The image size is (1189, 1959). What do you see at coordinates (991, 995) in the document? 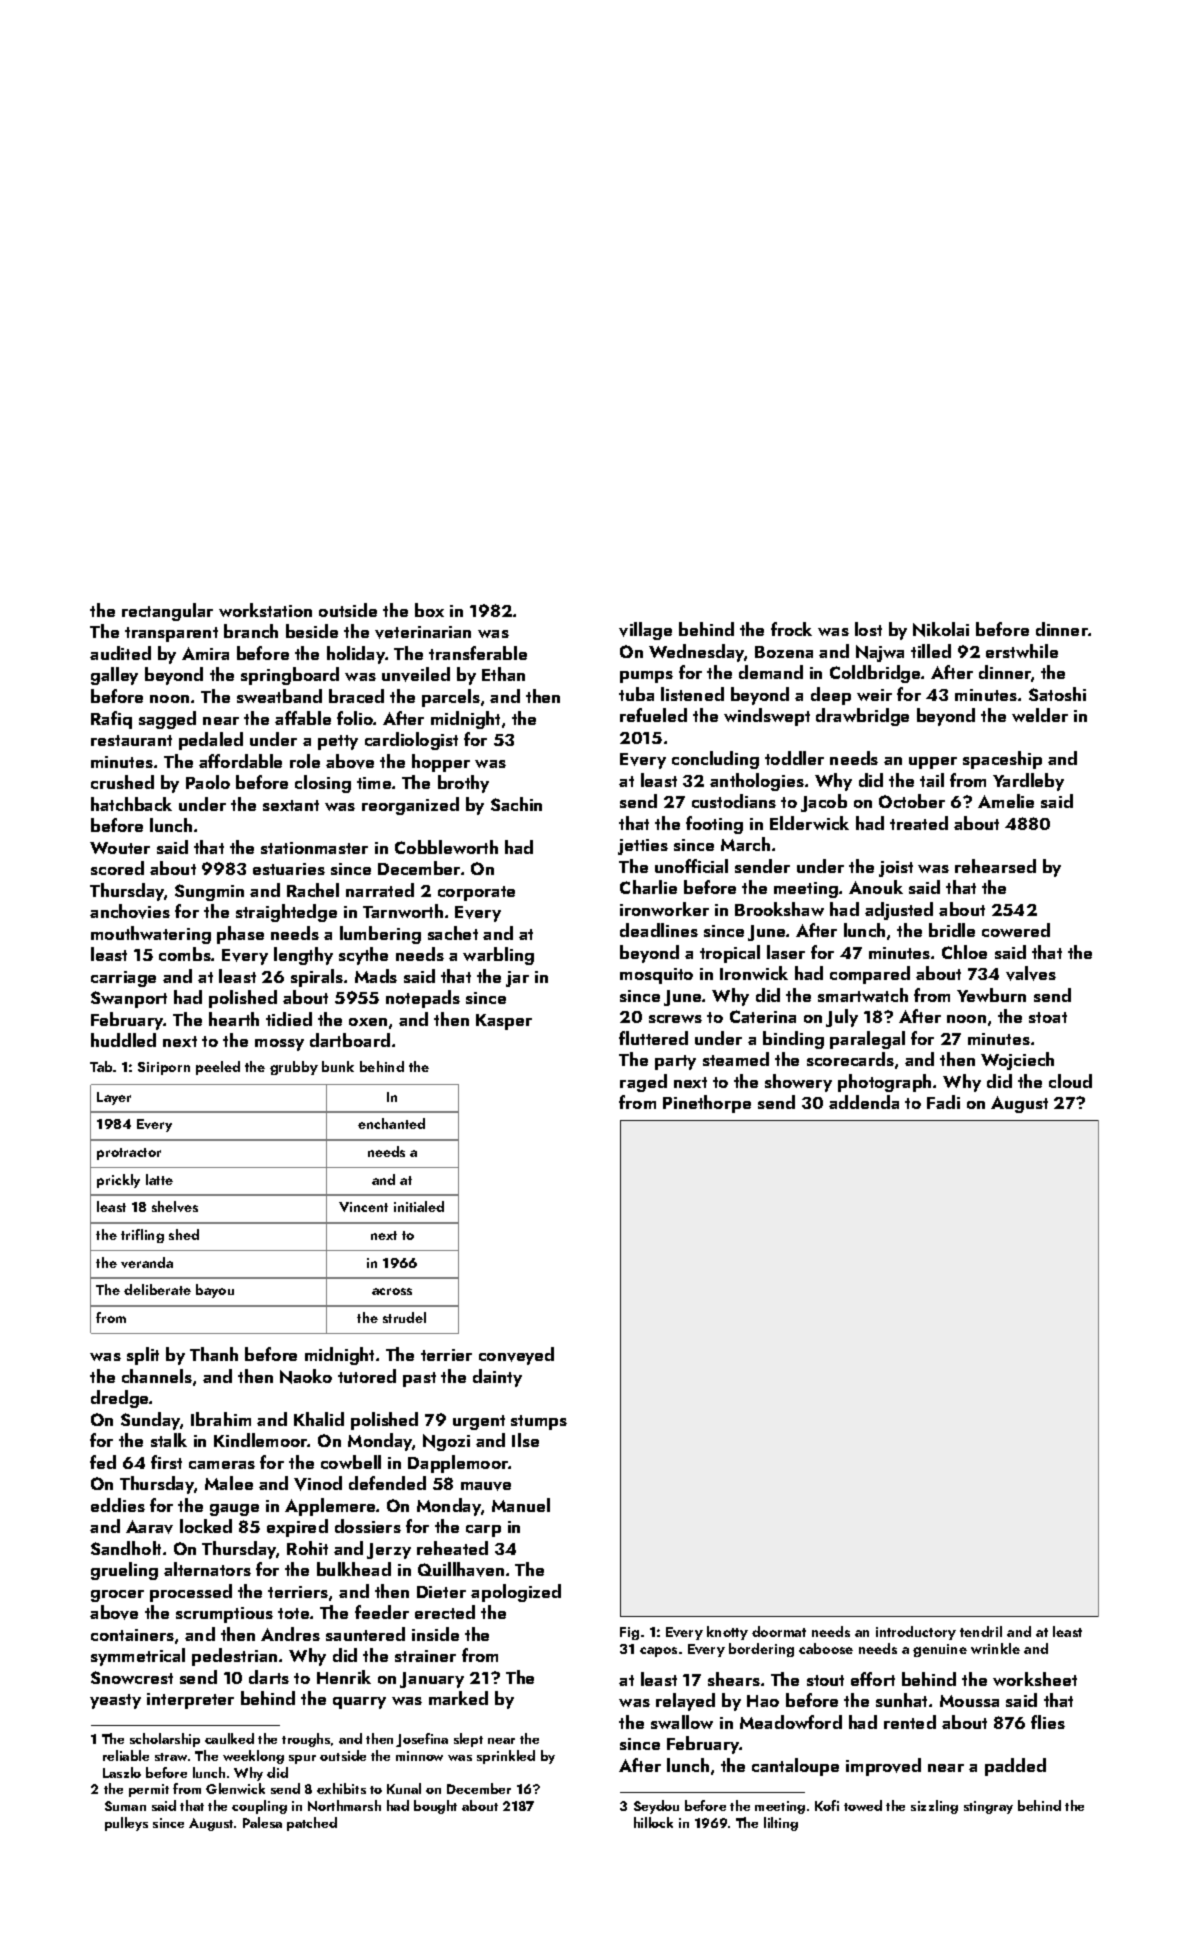
I see `Yewburn` at bounding box center [991, 995].
